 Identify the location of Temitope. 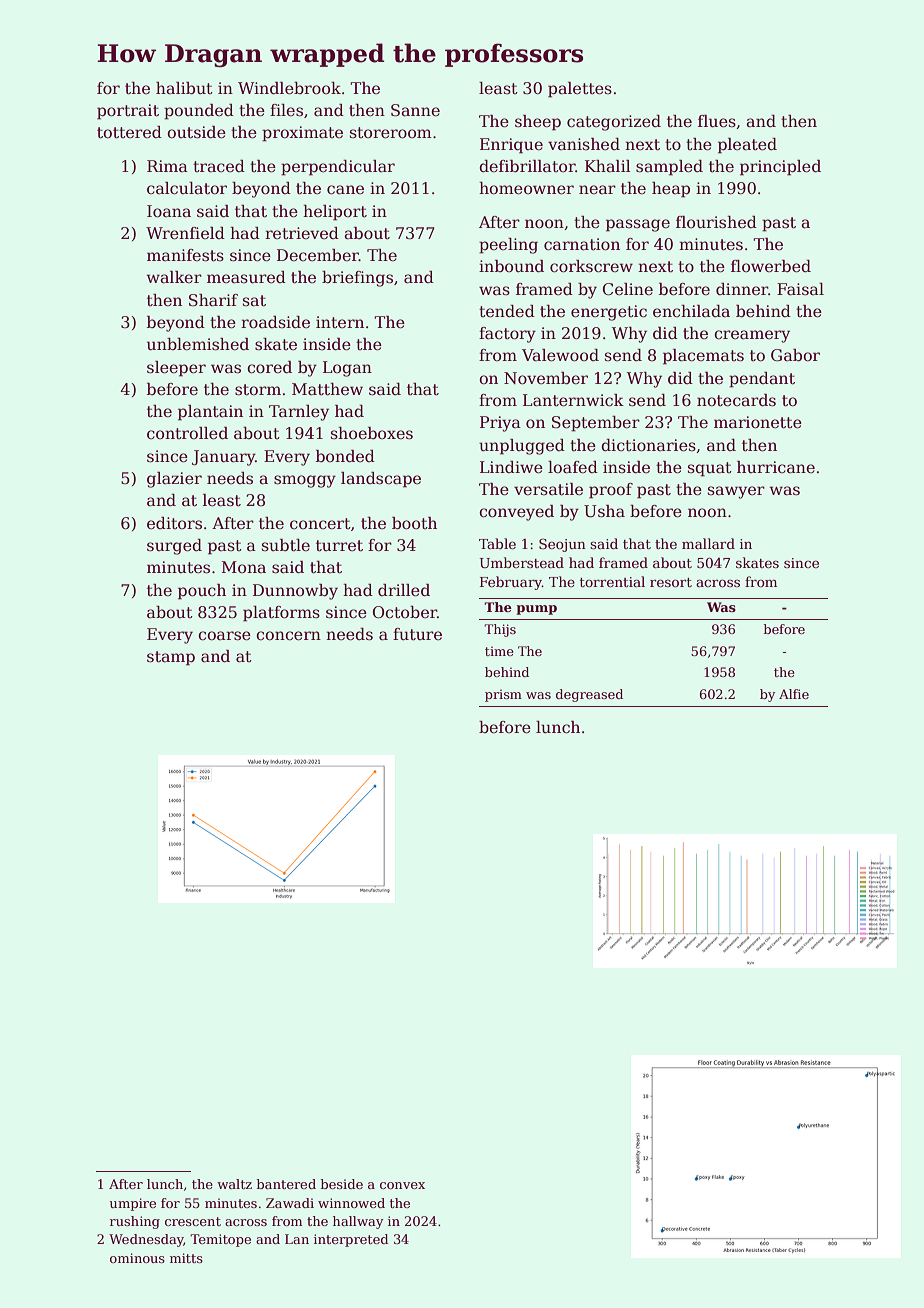
(220, 1240).
